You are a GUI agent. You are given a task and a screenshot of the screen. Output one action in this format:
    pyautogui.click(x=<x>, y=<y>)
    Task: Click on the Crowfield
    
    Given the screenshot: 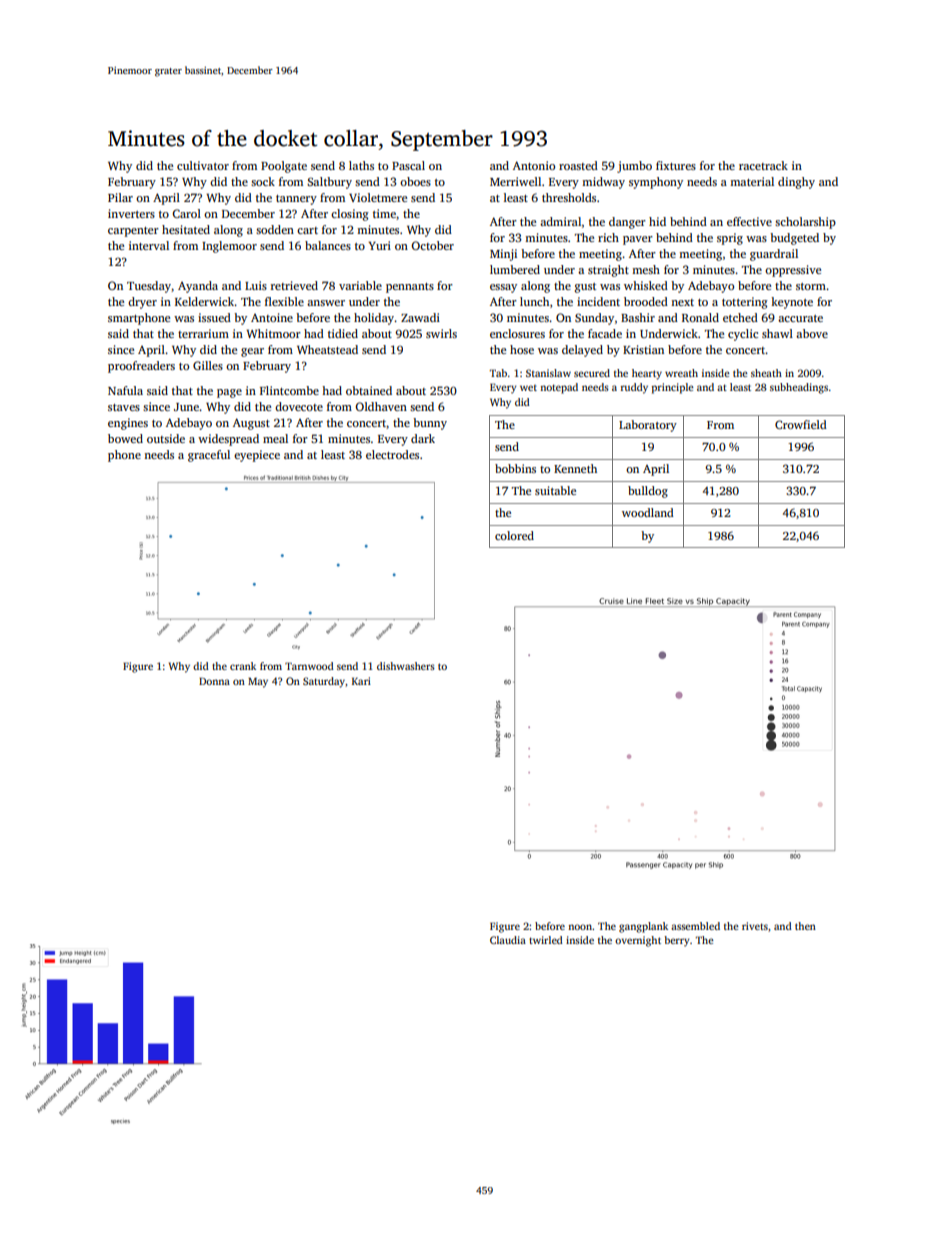 What is the action you would take?
    pyautogui.click(x=801, y=424)
